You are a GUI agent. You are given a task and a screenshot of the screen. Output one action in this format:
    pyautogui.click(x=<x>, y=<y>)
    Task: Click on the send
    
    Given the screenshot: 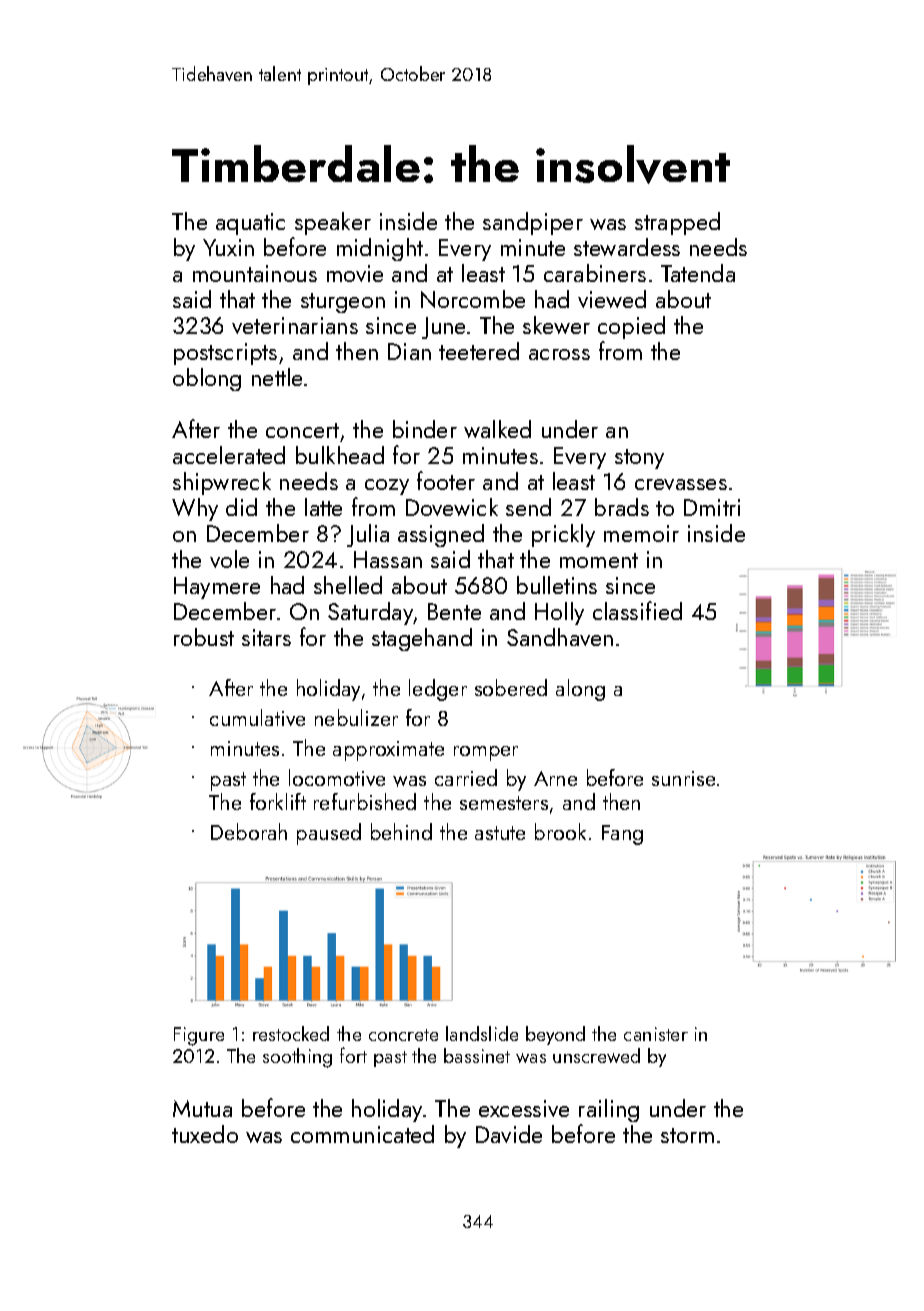 What is the action you would take?
    pyautogui.click(x=528, y=507)
